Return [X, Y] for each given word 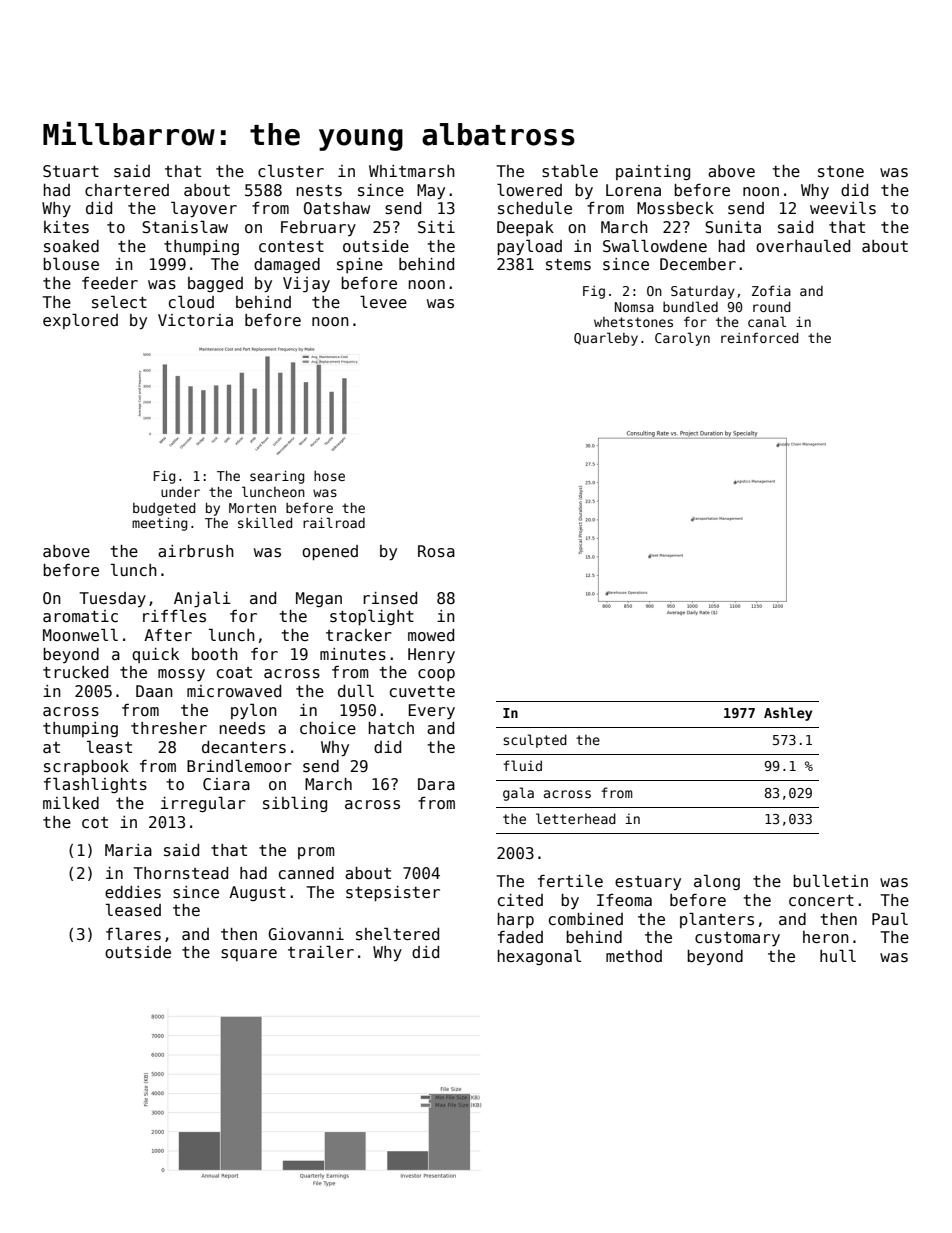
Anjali [202, 599]
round [771, 306]
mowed [431, 635]
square [249, 955]
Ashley [788, 714]
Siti [436, 227]
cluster [291, 171]
